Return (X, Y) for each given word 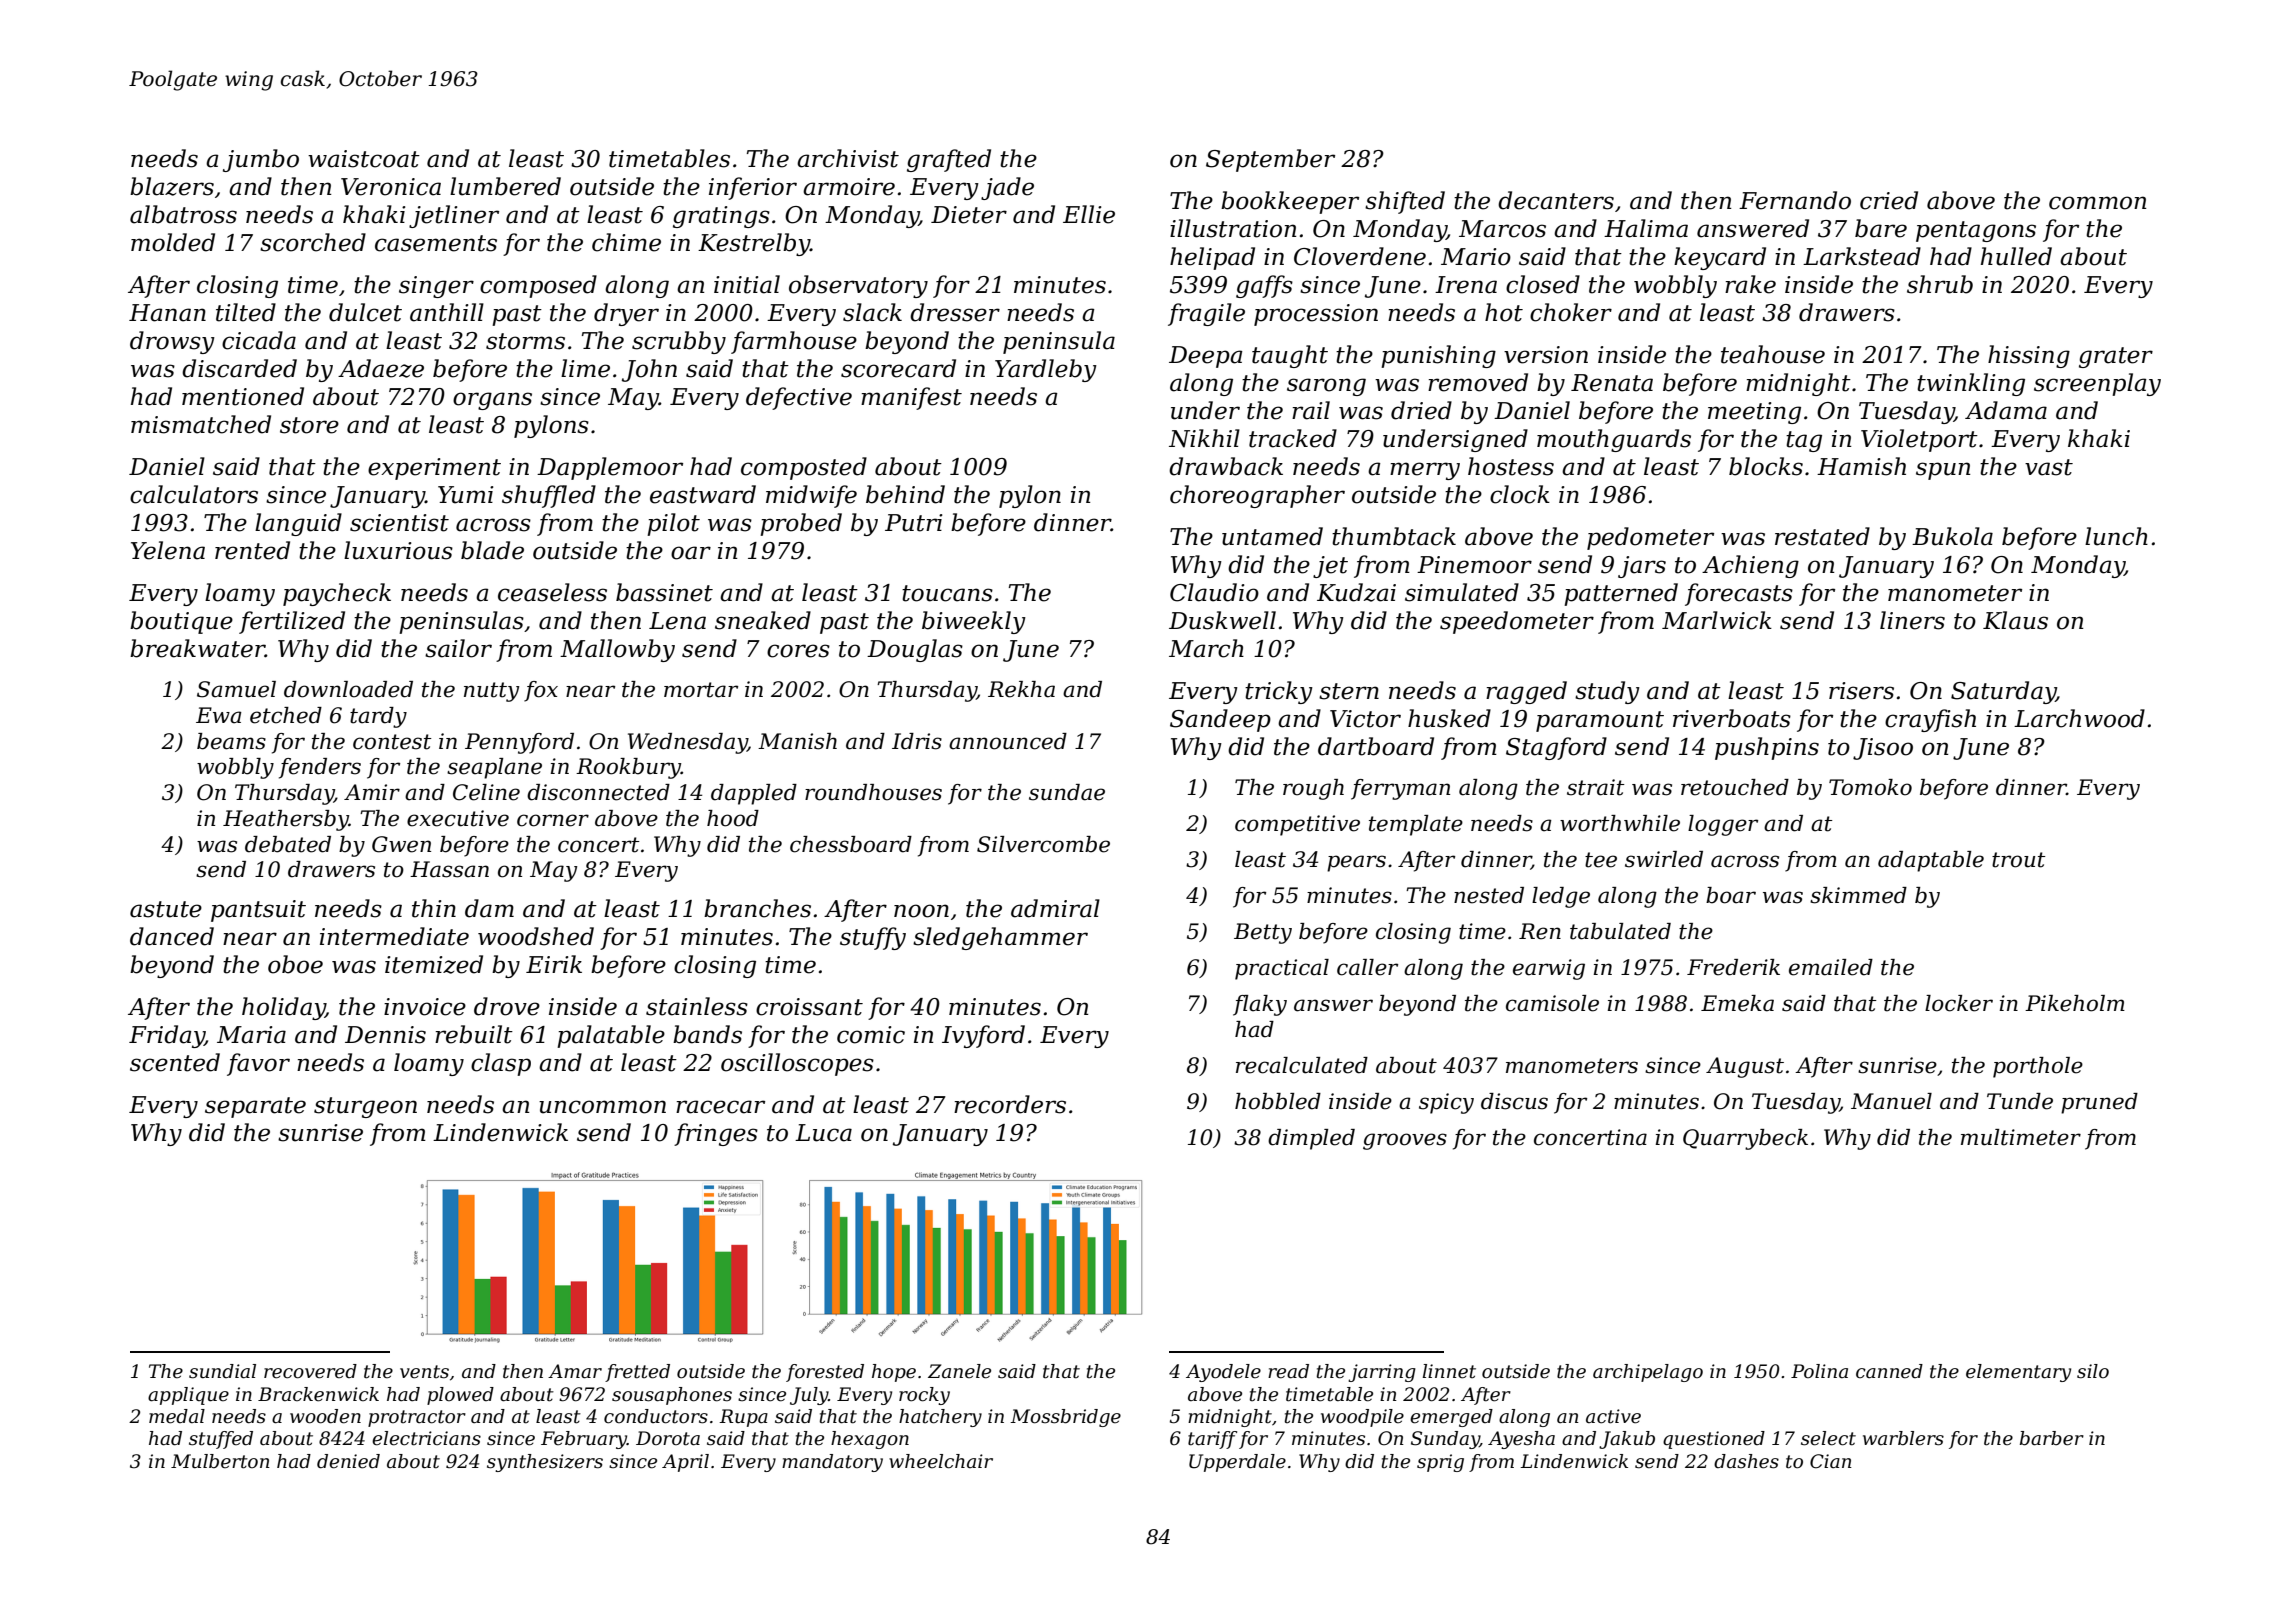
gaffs (1264, 286)
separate (255, 1107)
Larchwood (2079, 718)
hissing (2029, 356)
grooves (1405, 1141)
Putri (913, 523)
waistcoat (364, 159)
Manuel (1891, 1101)
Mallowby (617, 650)
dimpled (1311, 1139)
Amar (575, 1371)
